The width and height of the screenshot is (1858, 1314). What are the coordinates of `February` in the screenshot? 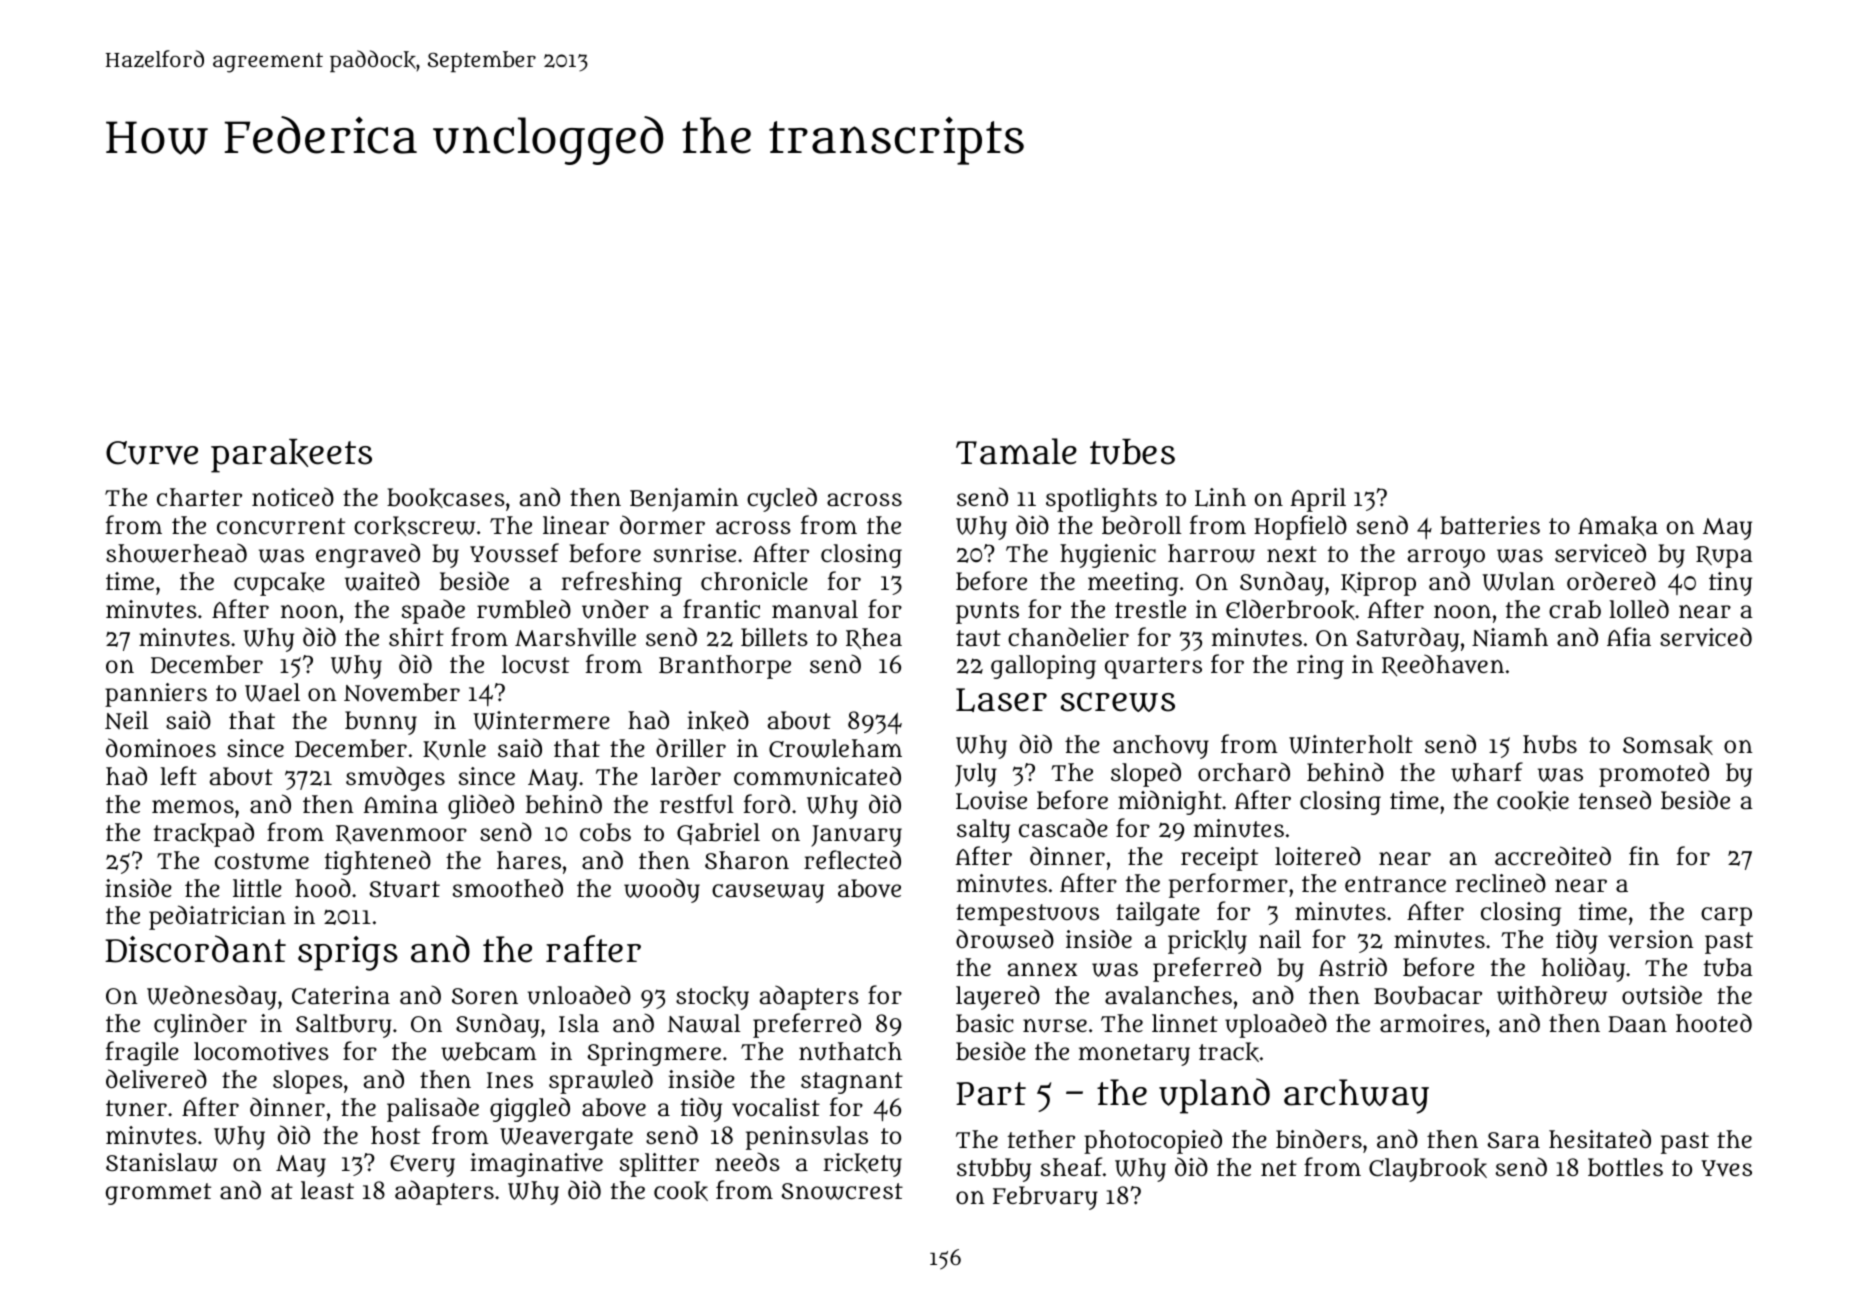 It's located at (1045, 1198).
